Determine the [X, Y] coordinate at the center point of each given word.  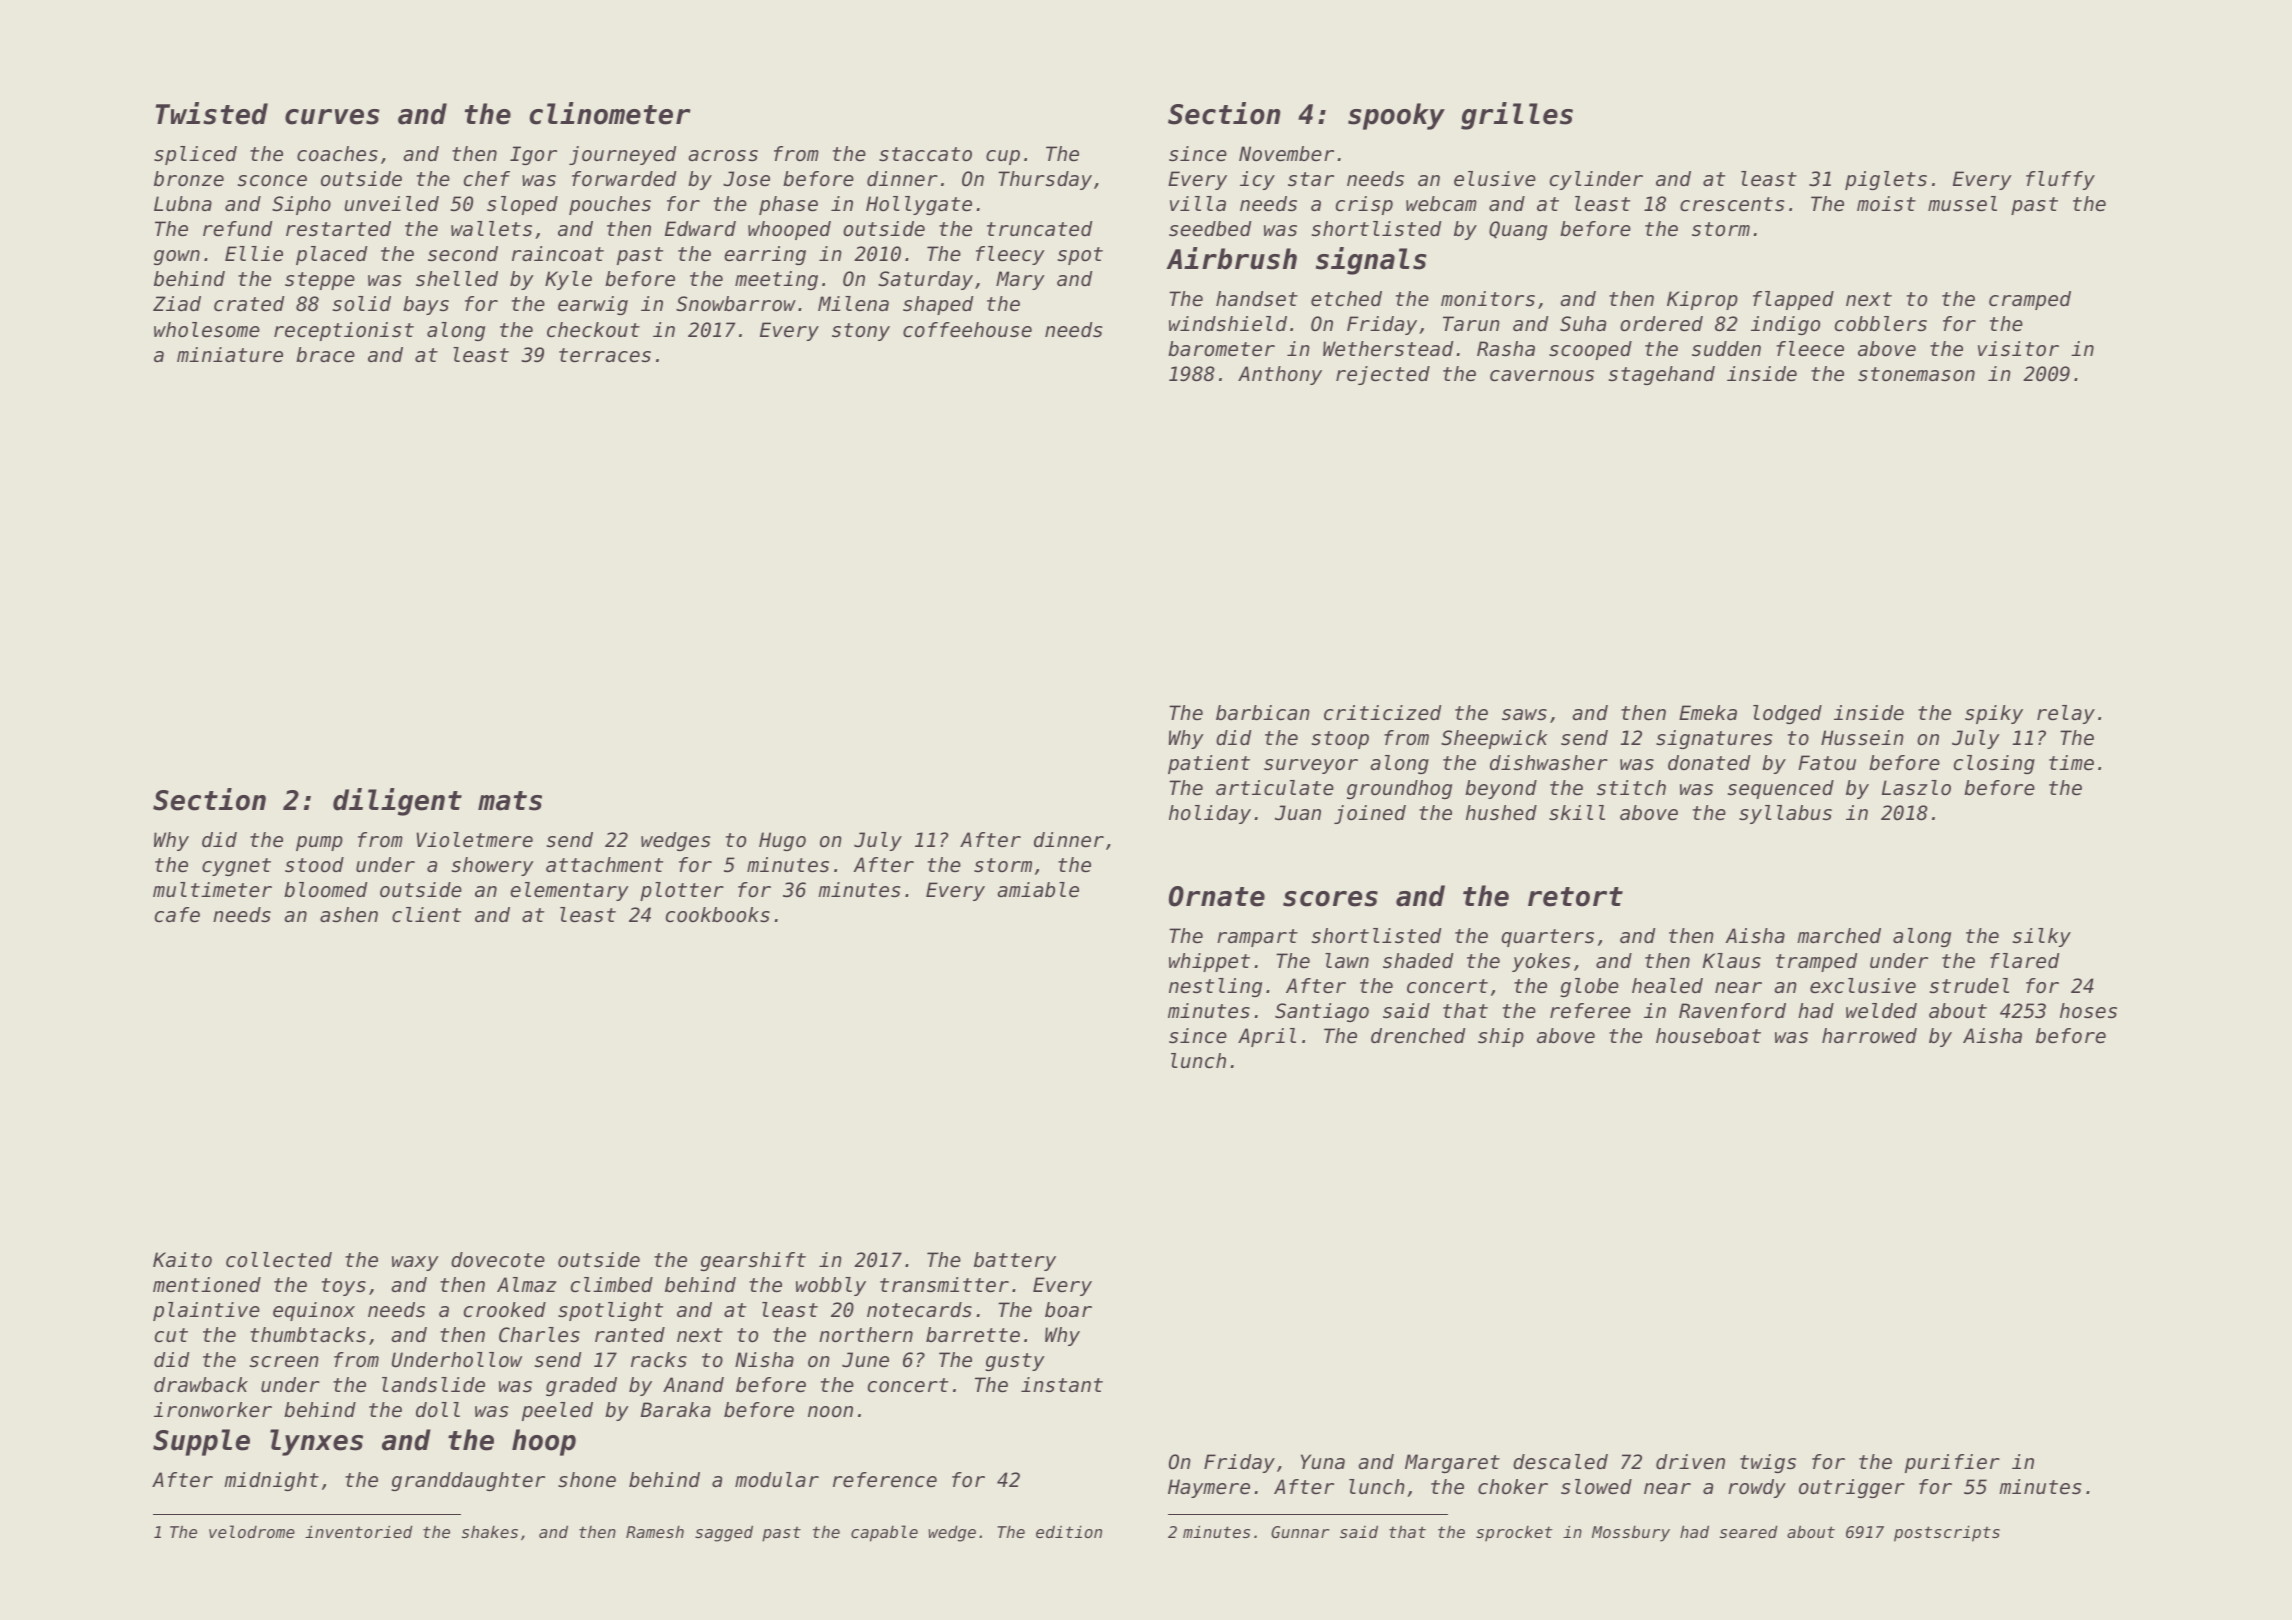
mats [510, 801]
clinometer [610, 113]
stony [861, 332]
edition [1069, 1531]
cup [1003, 157]
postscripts [1947, 1533]
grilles [1517, 116]
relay [2066, 714]
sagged [724, 1533]
